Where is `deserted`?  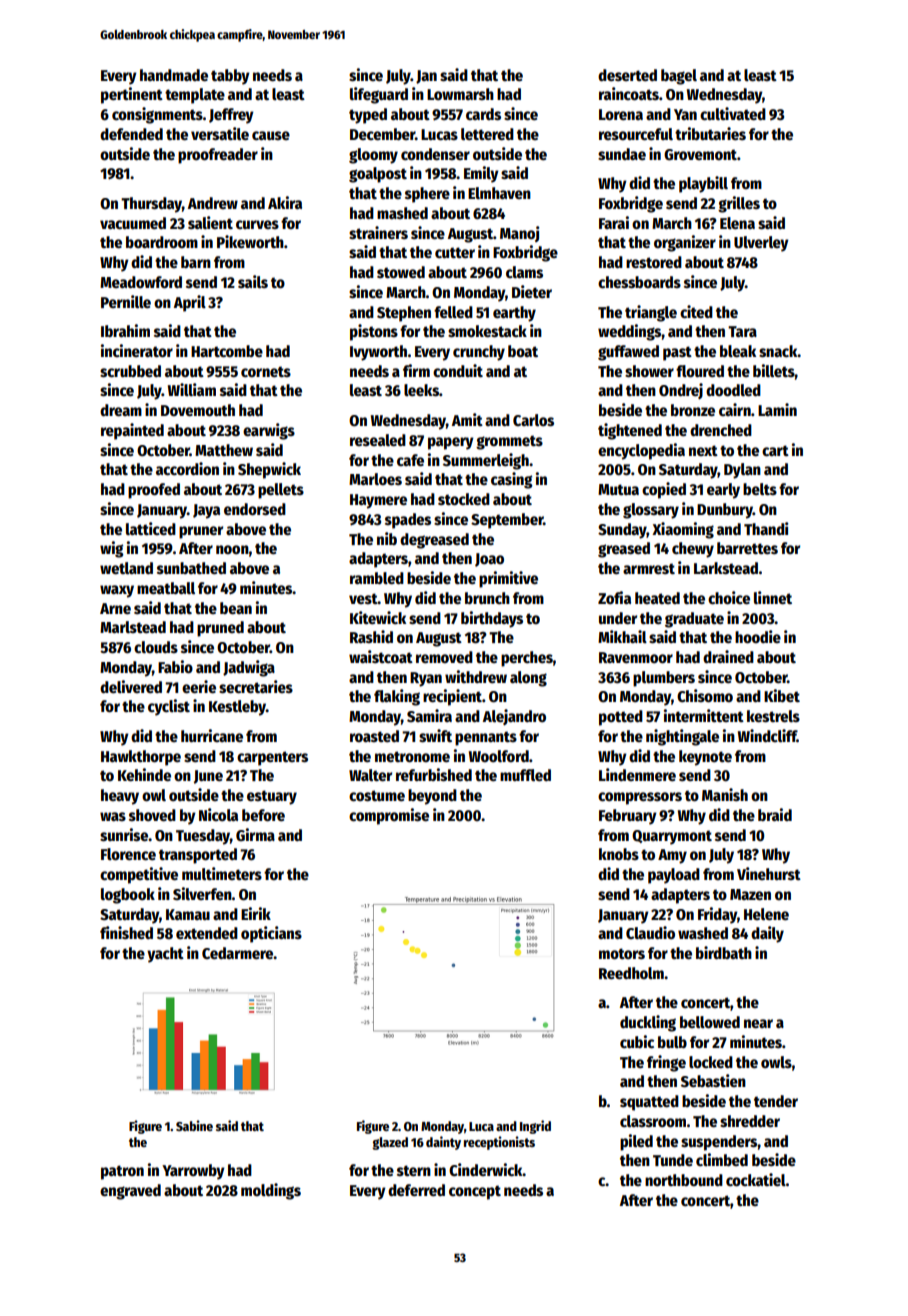
deserted is located at coordinates (627, 75).
